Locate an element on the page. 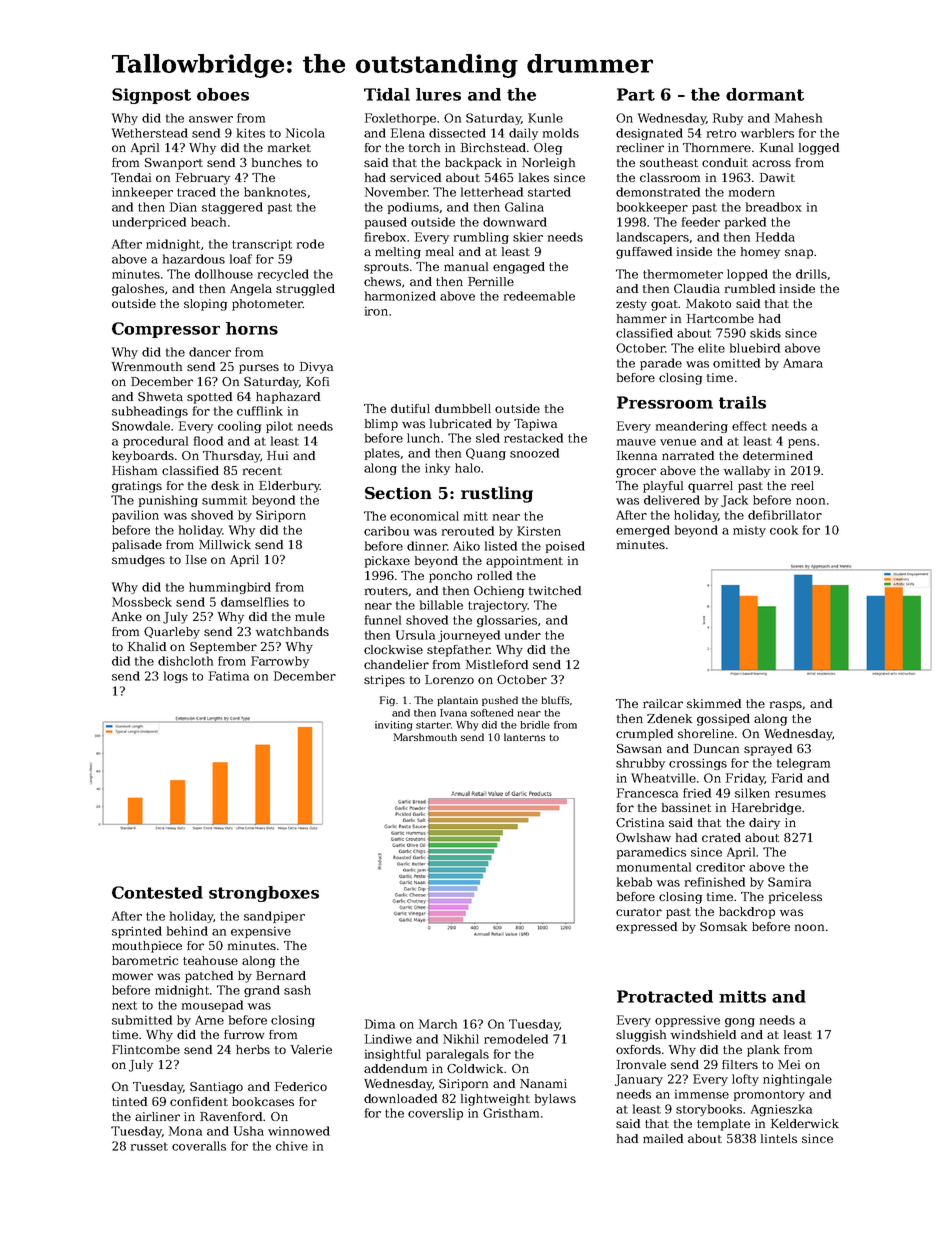 The height and width of the image is (1233, 952). skids is located at coordinates (765, 333).
